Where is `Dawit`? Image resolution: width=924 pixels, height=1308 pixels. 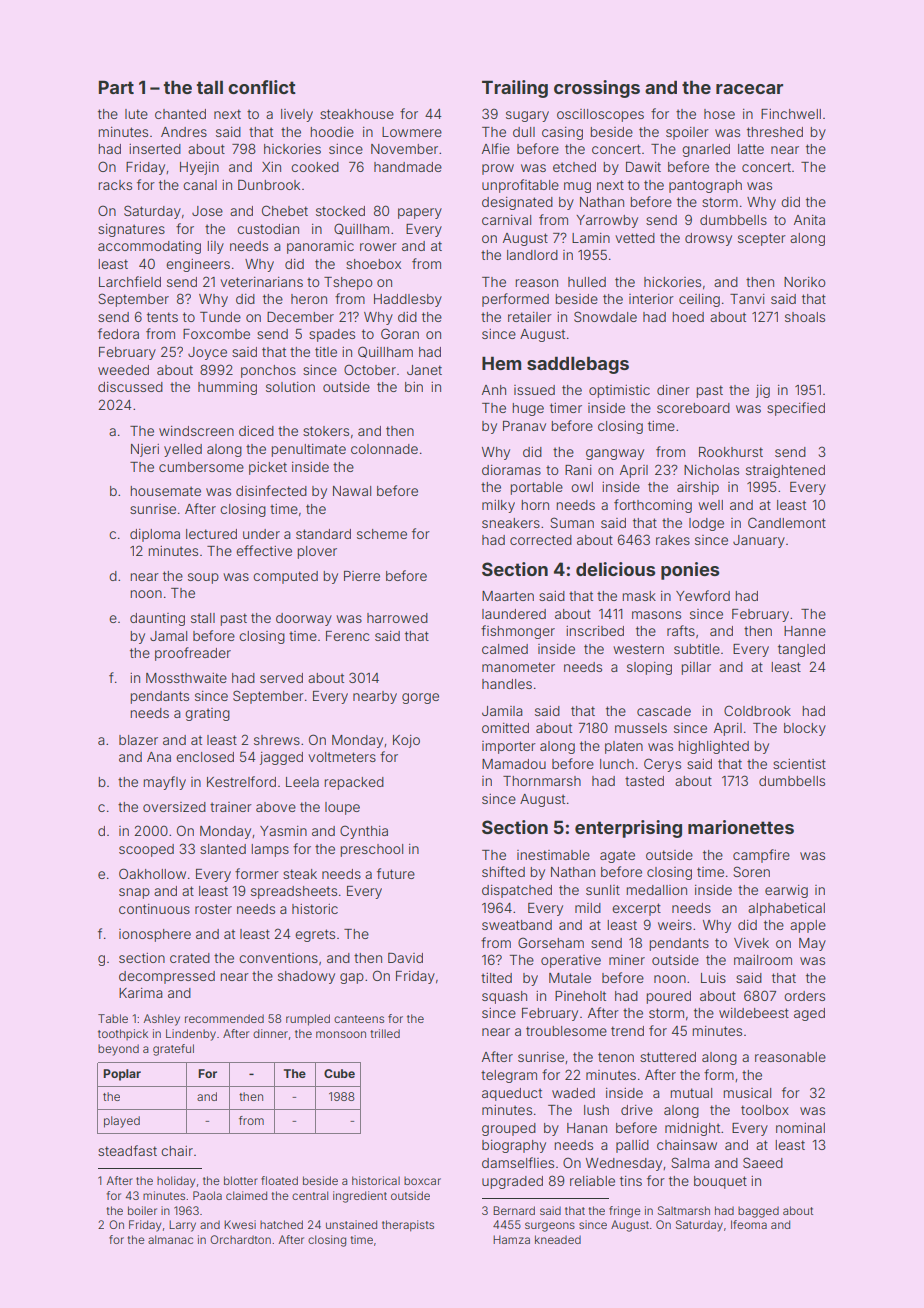
Dawit is located at coordinates (643, 167).
